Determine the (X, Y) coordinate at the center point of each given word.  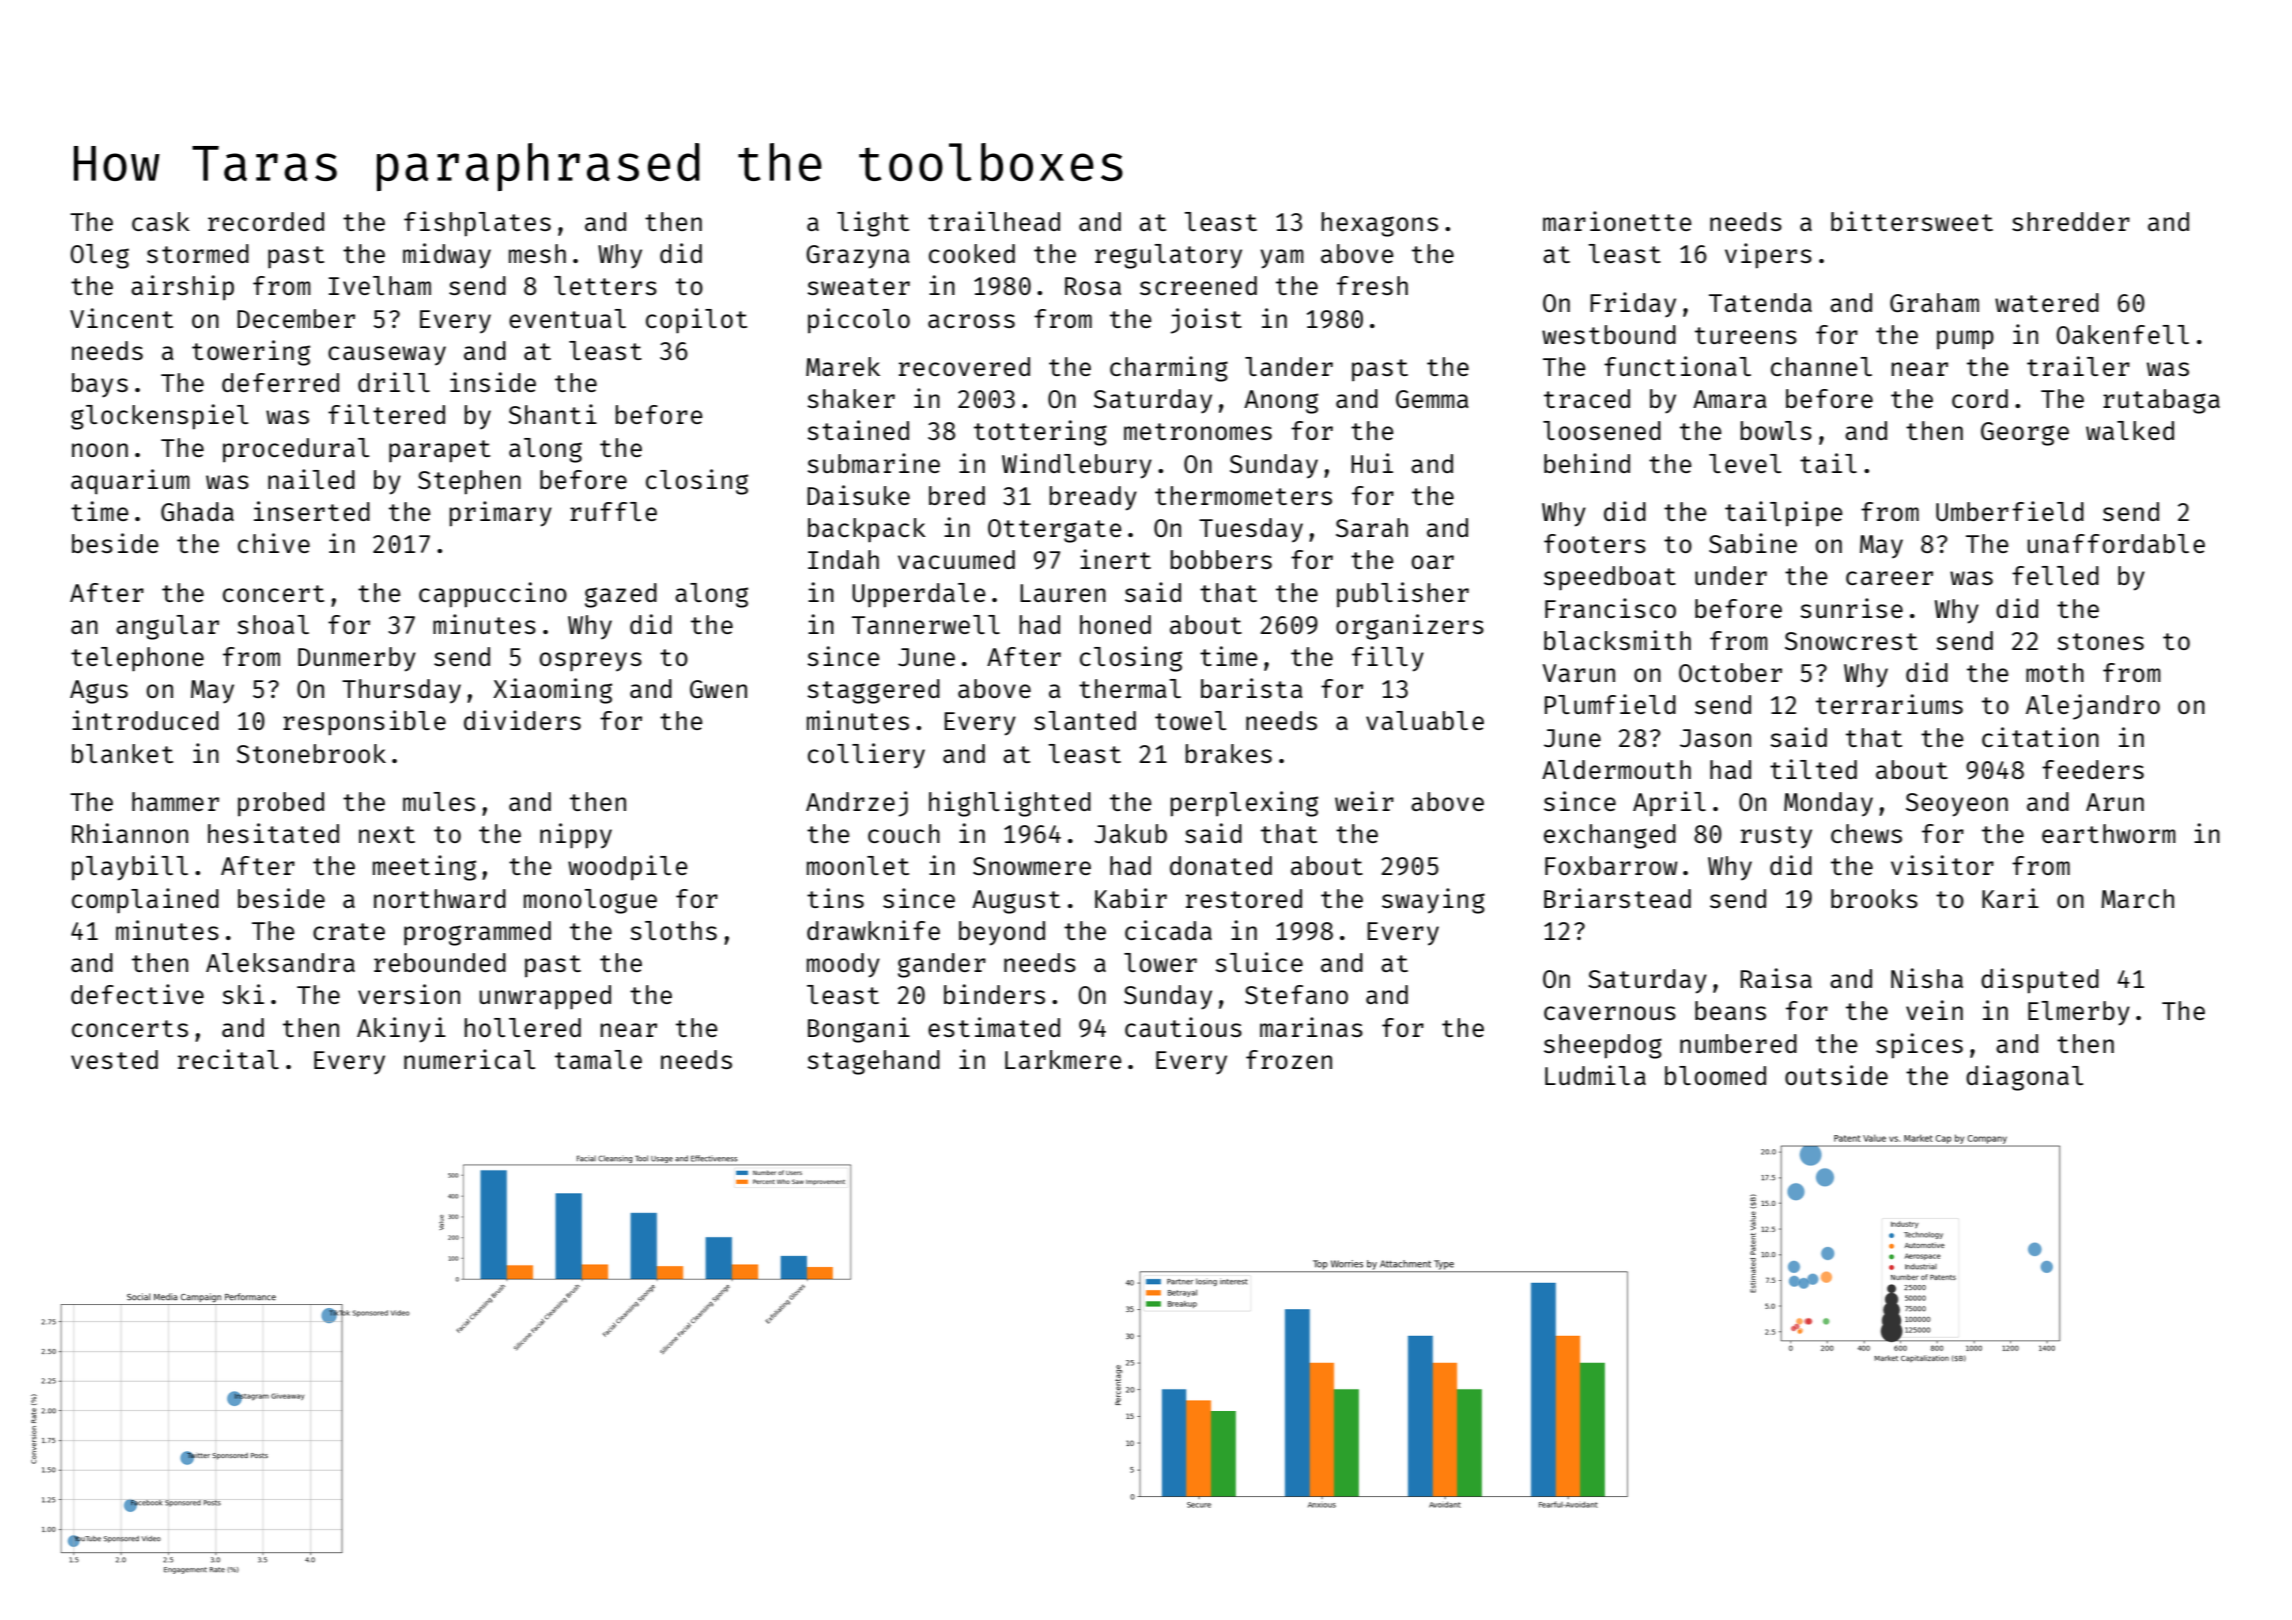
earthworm (2109, 833)
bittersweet (1912, 221)
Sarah (1372, 527)
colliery (866, 756)
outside (1836, 1075)
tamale (598, 1059)
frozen (1289, 1059)
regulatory (1168, 256)
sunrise (1851, 608)
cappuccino (493, 595)
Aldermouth (1616, 769)
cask (161, 221)
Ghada (197, 511)
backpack (867, 530)
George (2025, 434)
